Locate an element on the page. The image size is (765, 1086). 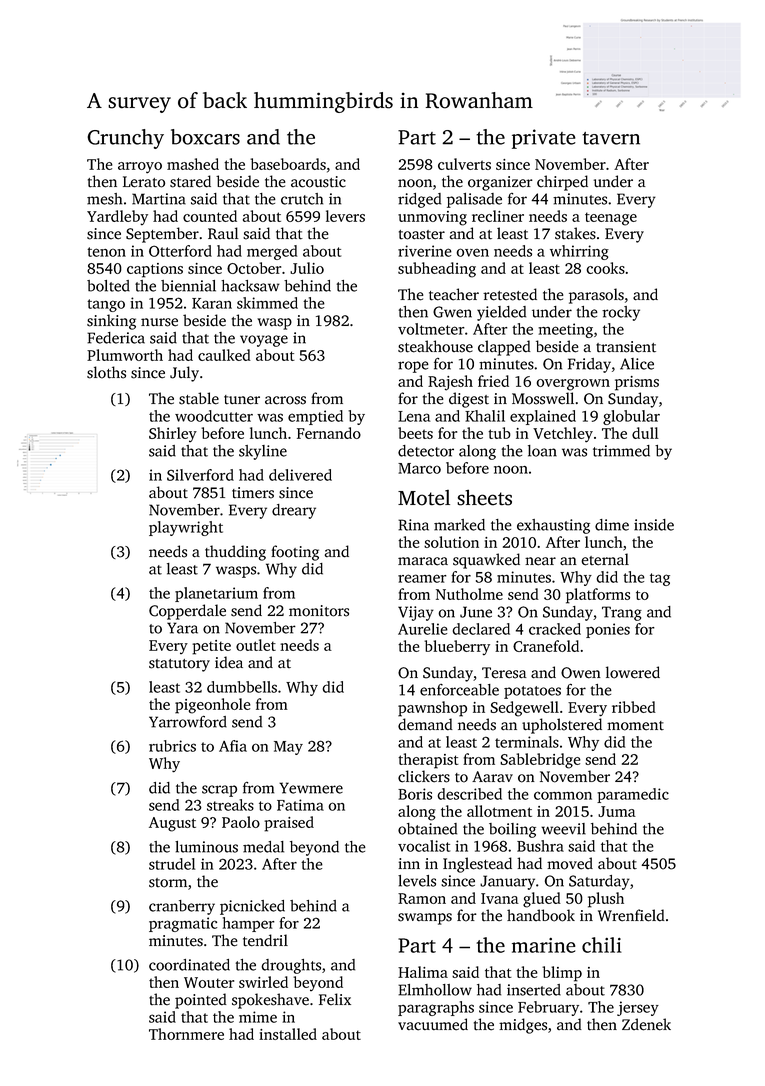
culverts is located at coordinates (464, 164).
